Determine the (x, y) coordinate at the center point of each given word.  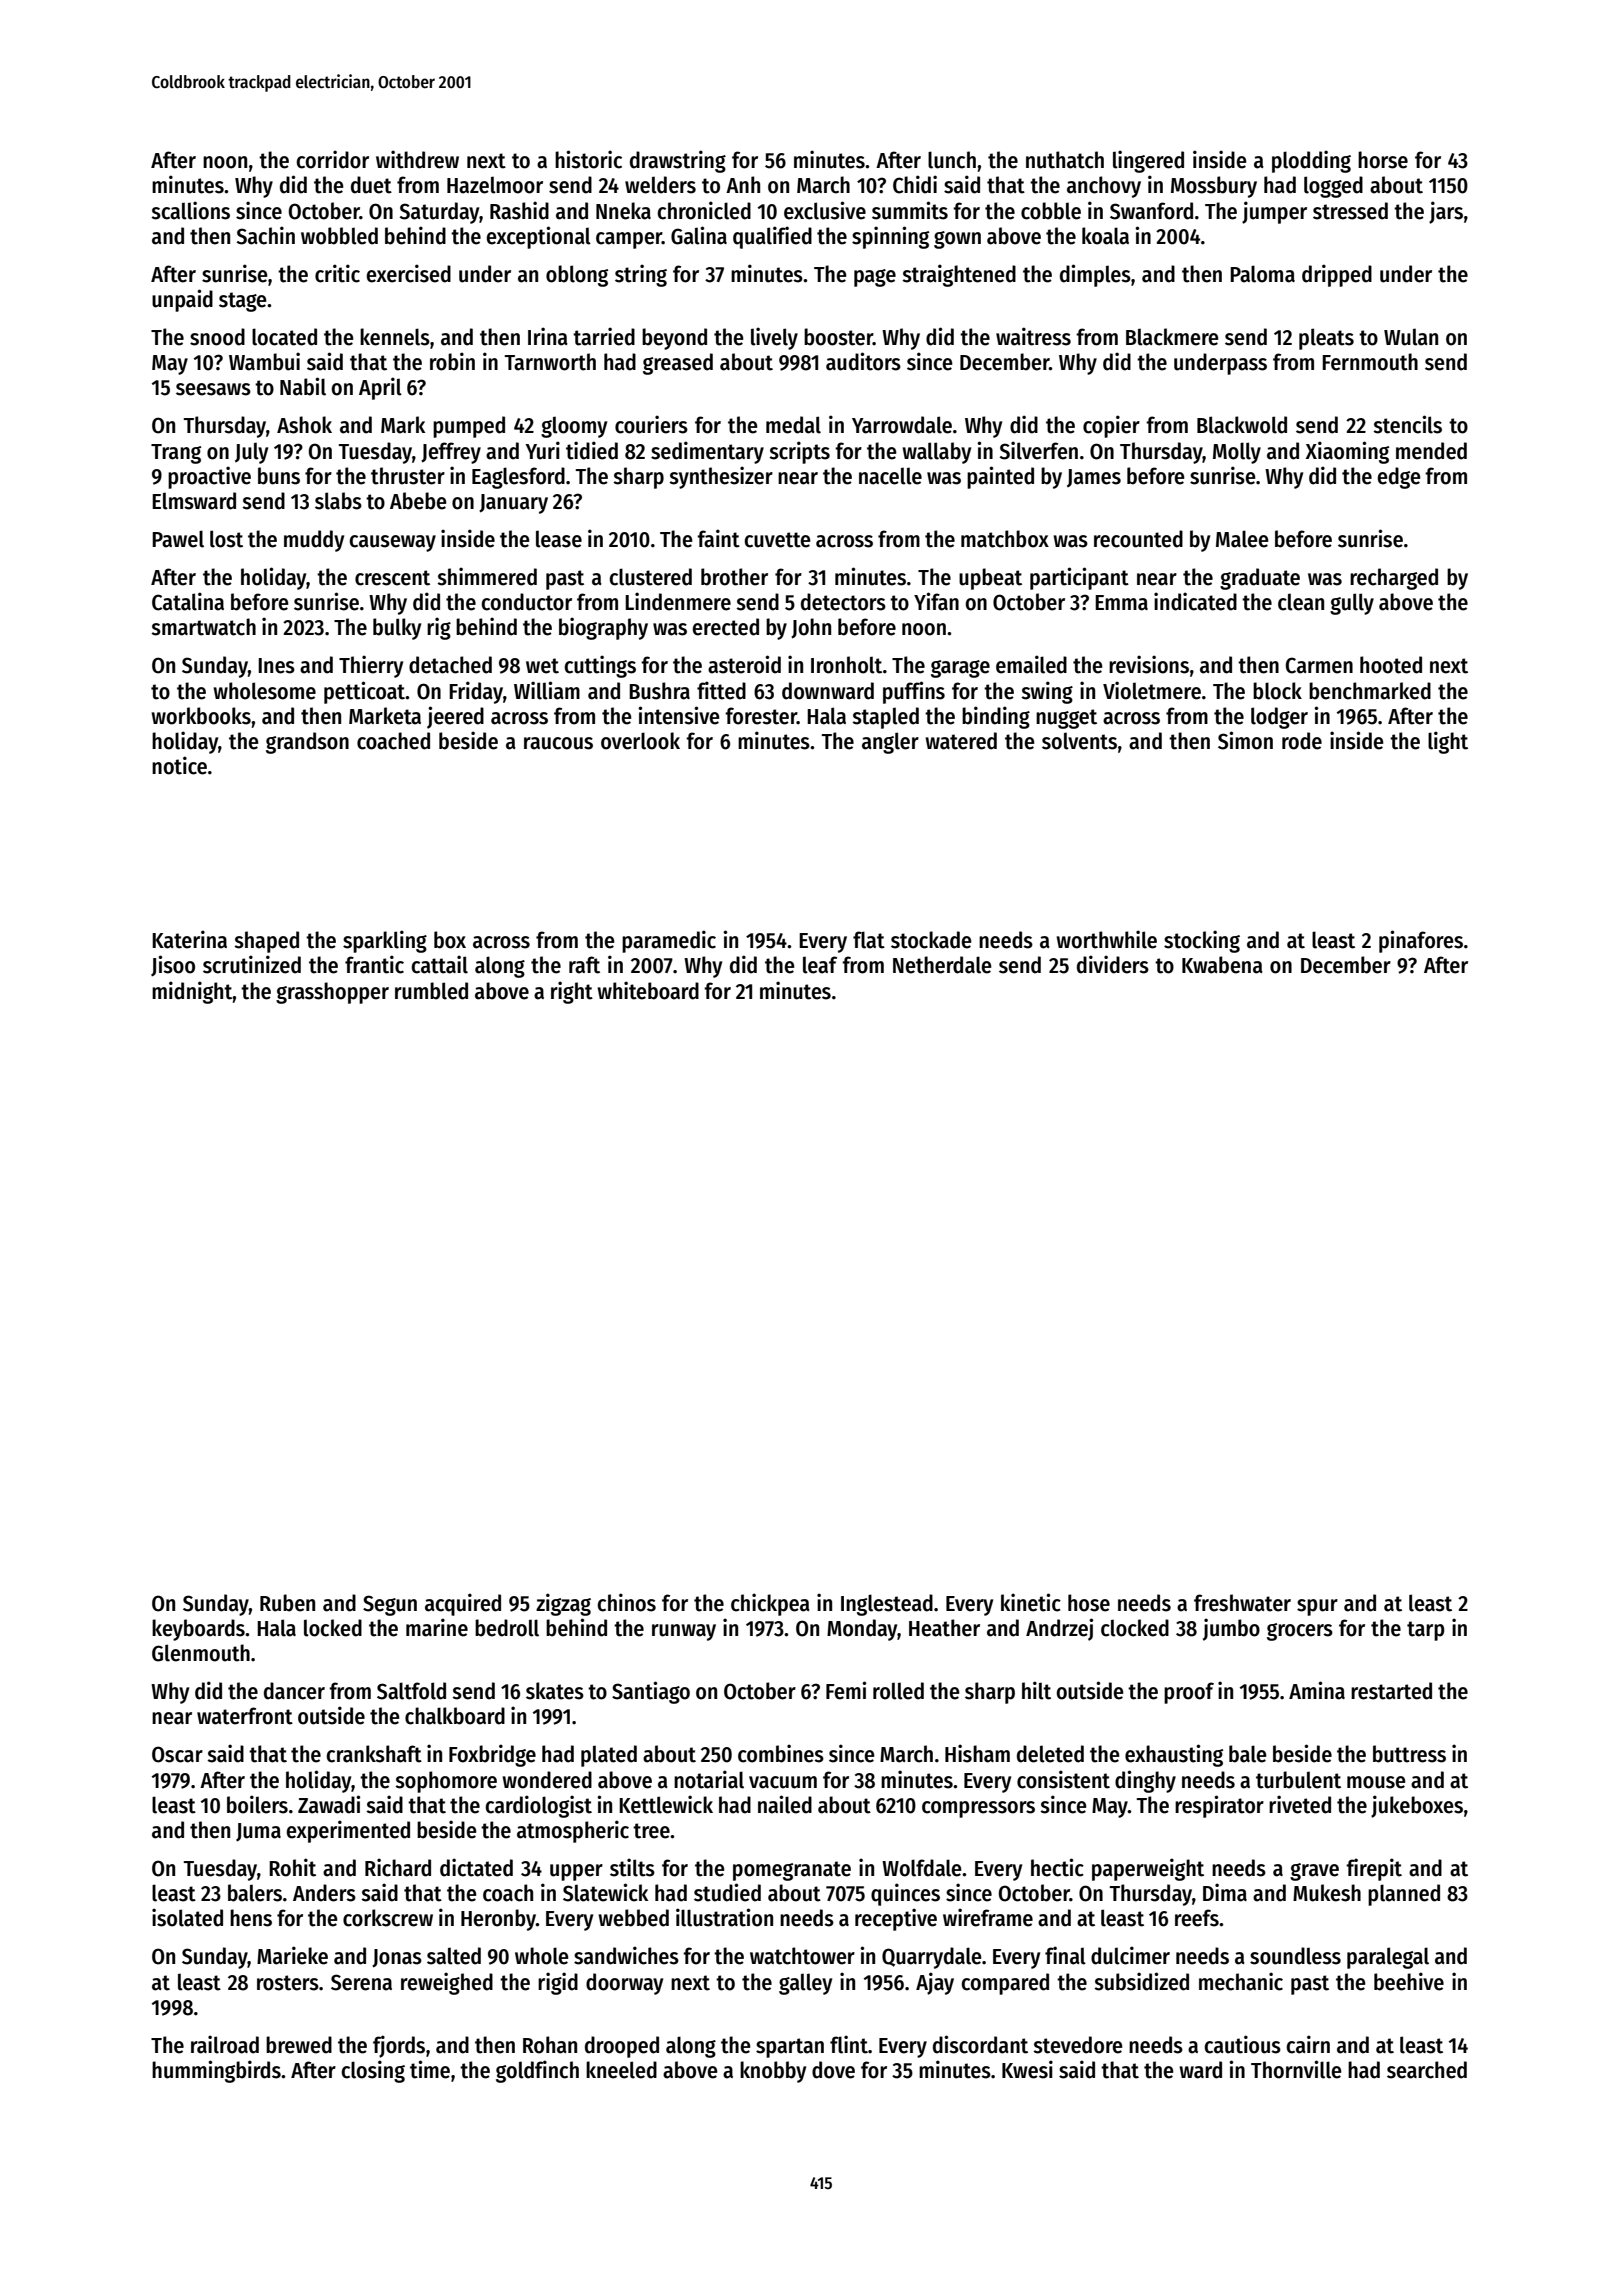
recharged (1394, 579)
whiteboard (648, 990)
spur (1317, 1607)
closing (373, 2071)
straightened (959, 275)
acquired (463, 1604)
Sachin (265, 235)
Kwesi (1027, 2069)
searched (1427, 2070)
